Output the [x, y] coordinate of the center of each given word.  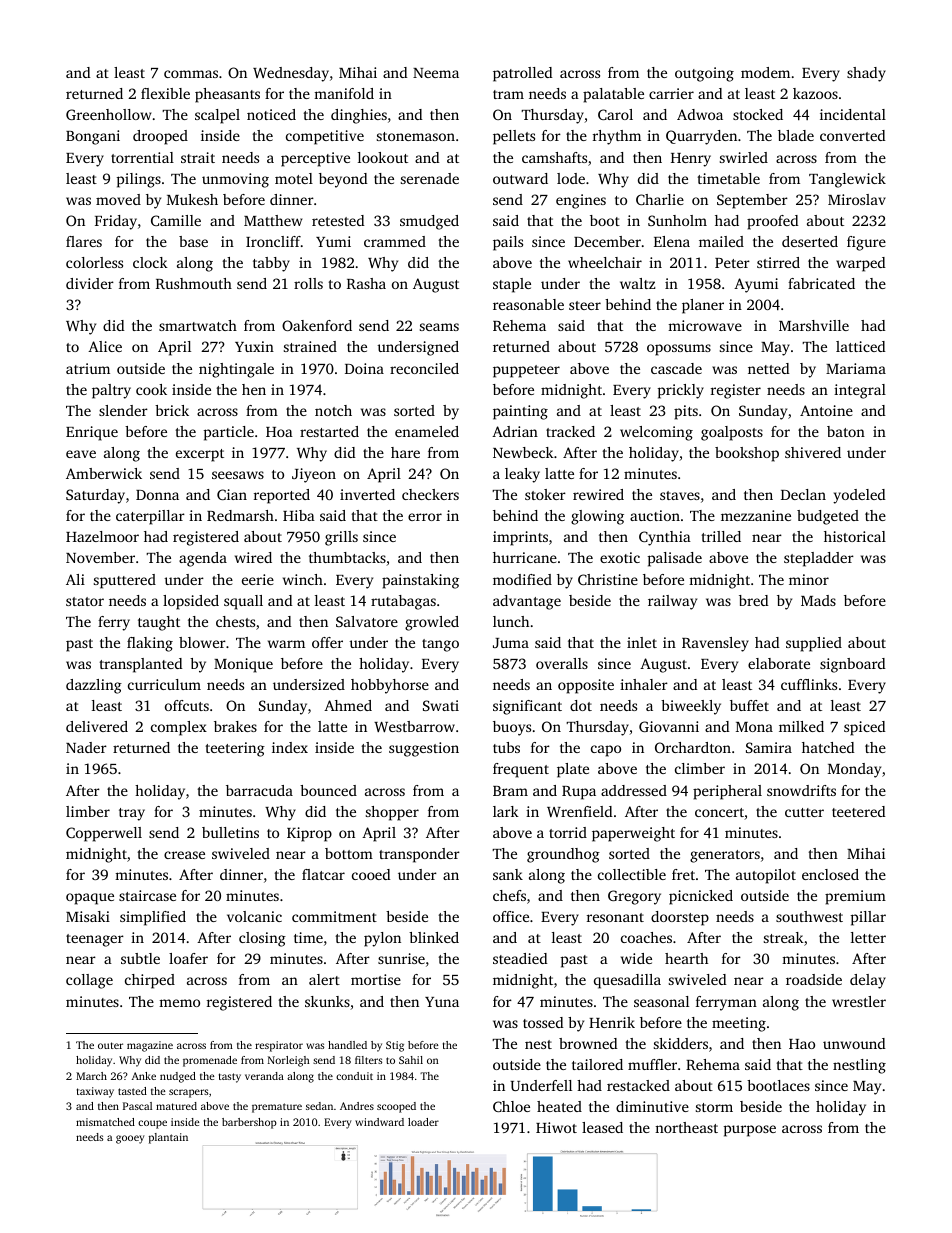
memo [179, 1003]
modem [765, 72]
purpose [750, 1131]
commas [191, 74]
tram [508, 94]
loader [423, 1122]
